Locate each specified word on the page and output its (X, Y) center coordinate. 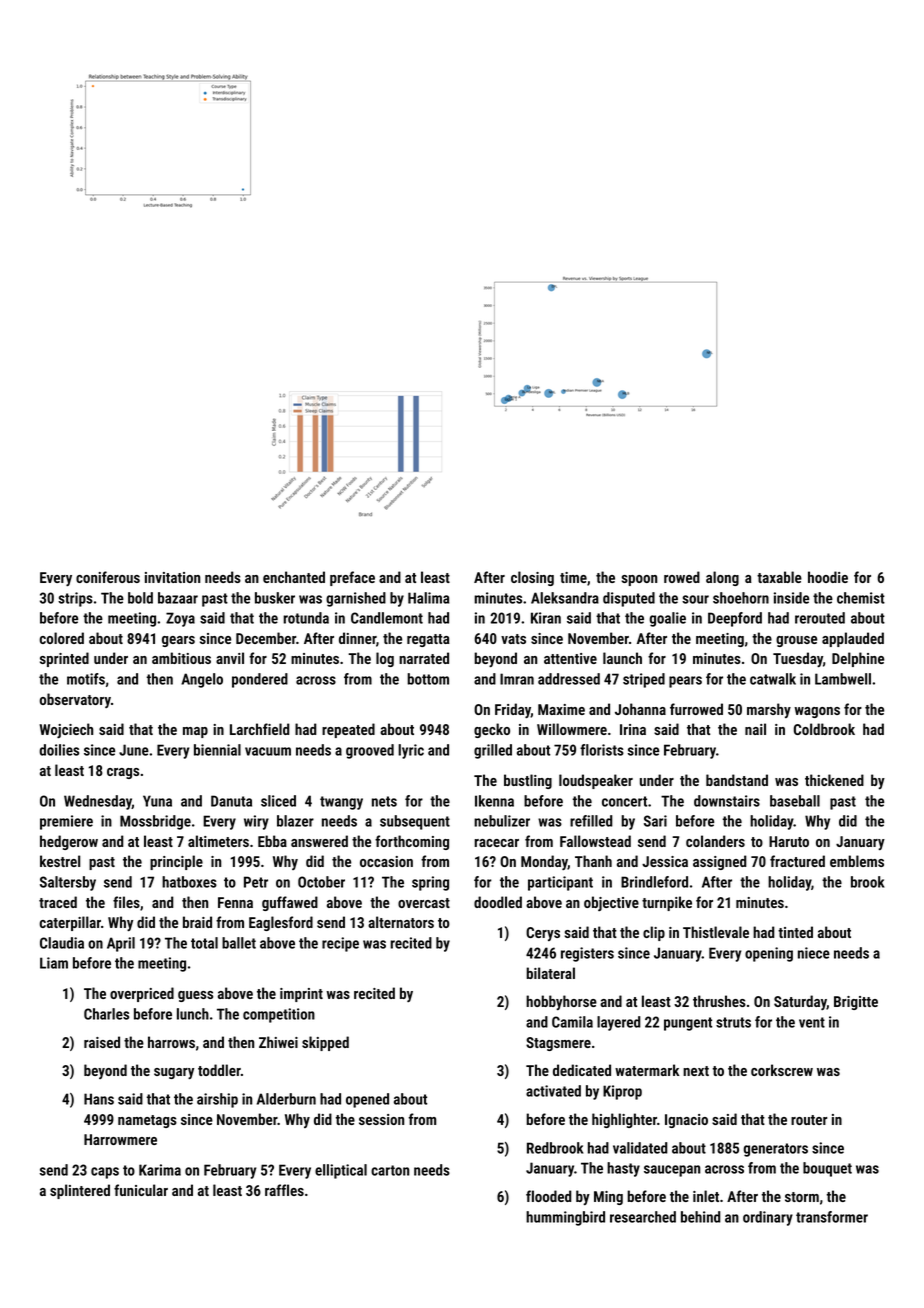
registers (587, 954)
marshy (769, 710)
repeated (348, 730)
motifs (86, 679)
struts (733, 1022)
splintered (80, 1191)
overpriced (142, 994)
